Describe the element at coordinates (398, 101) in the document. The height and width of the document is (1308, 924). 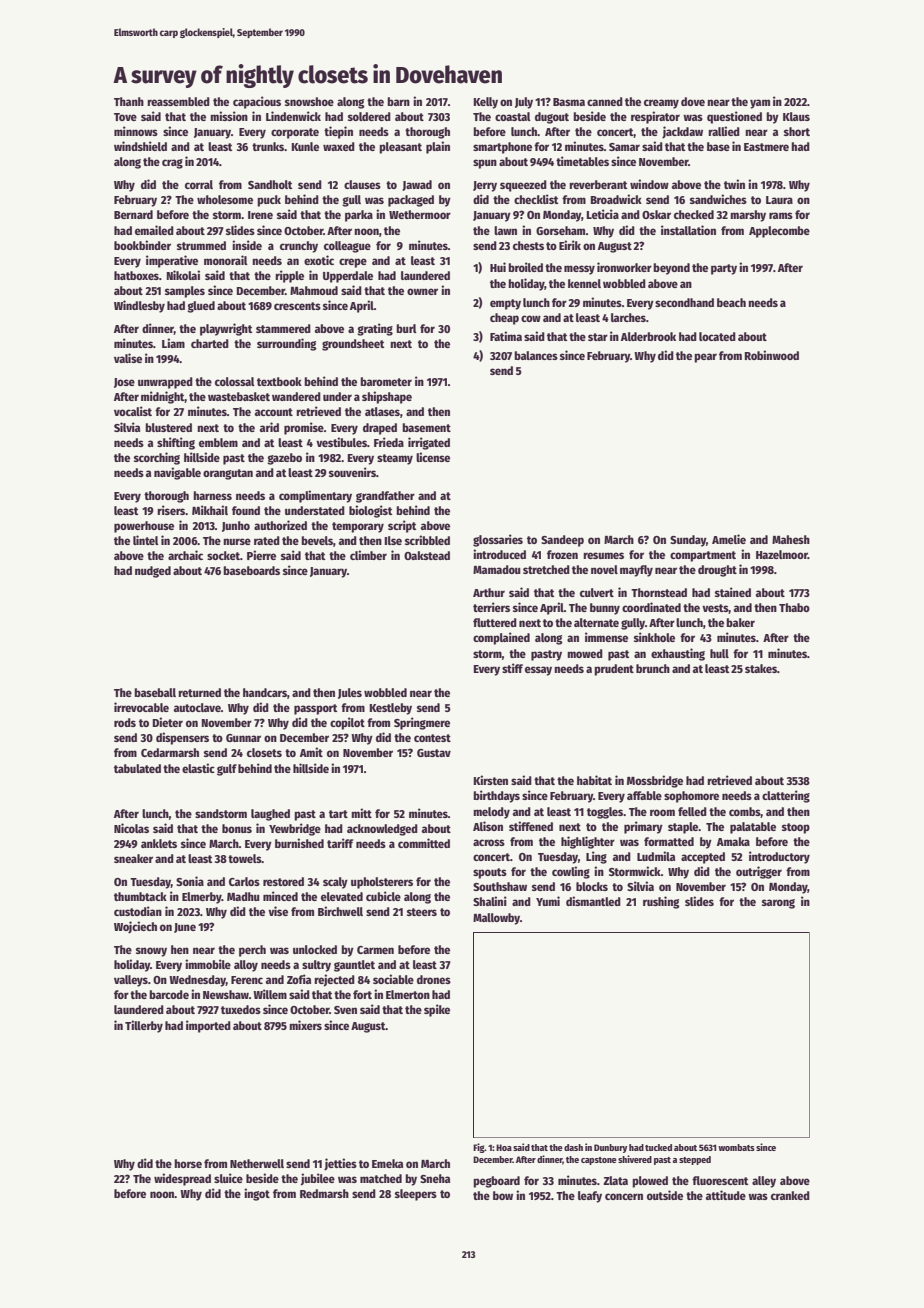
I see `barn` at that location.
